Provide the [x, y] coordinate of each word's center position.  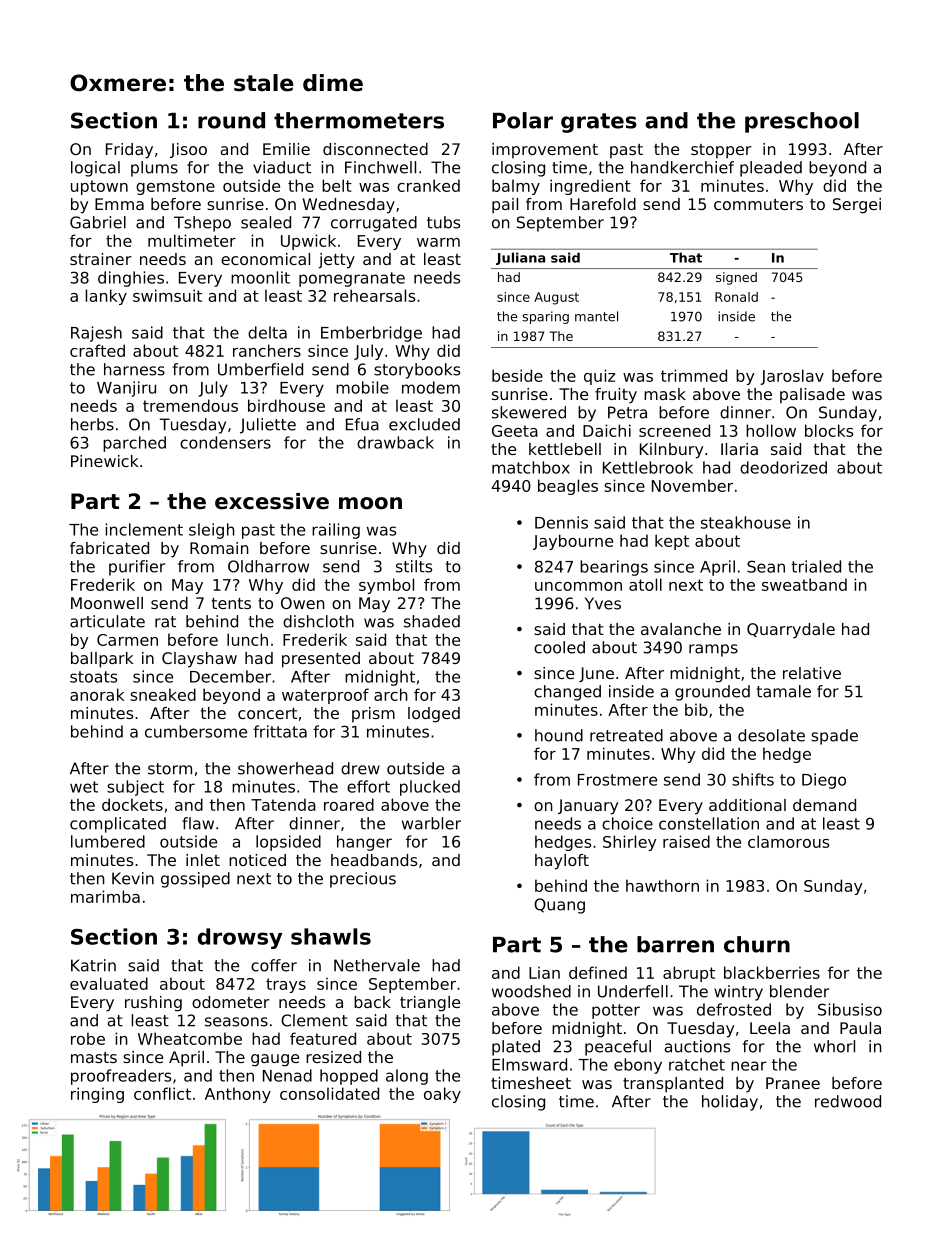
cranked [428, 185]
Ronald [736, 297]
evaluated [109, 983]
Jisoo [188, 150]
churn [757, 944]
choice [627, 823]
